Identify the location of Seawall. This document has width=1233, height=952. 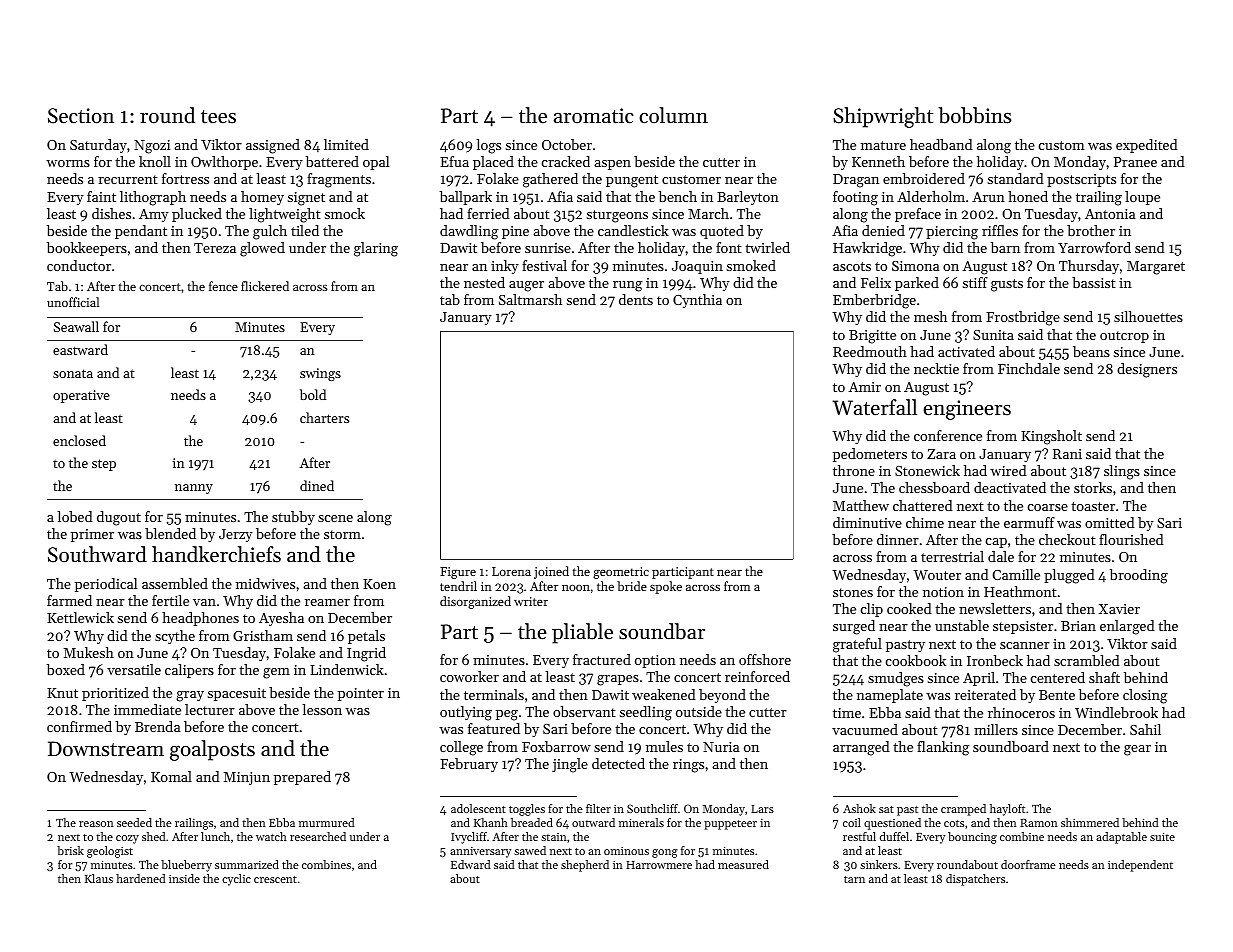
(76, 326).
